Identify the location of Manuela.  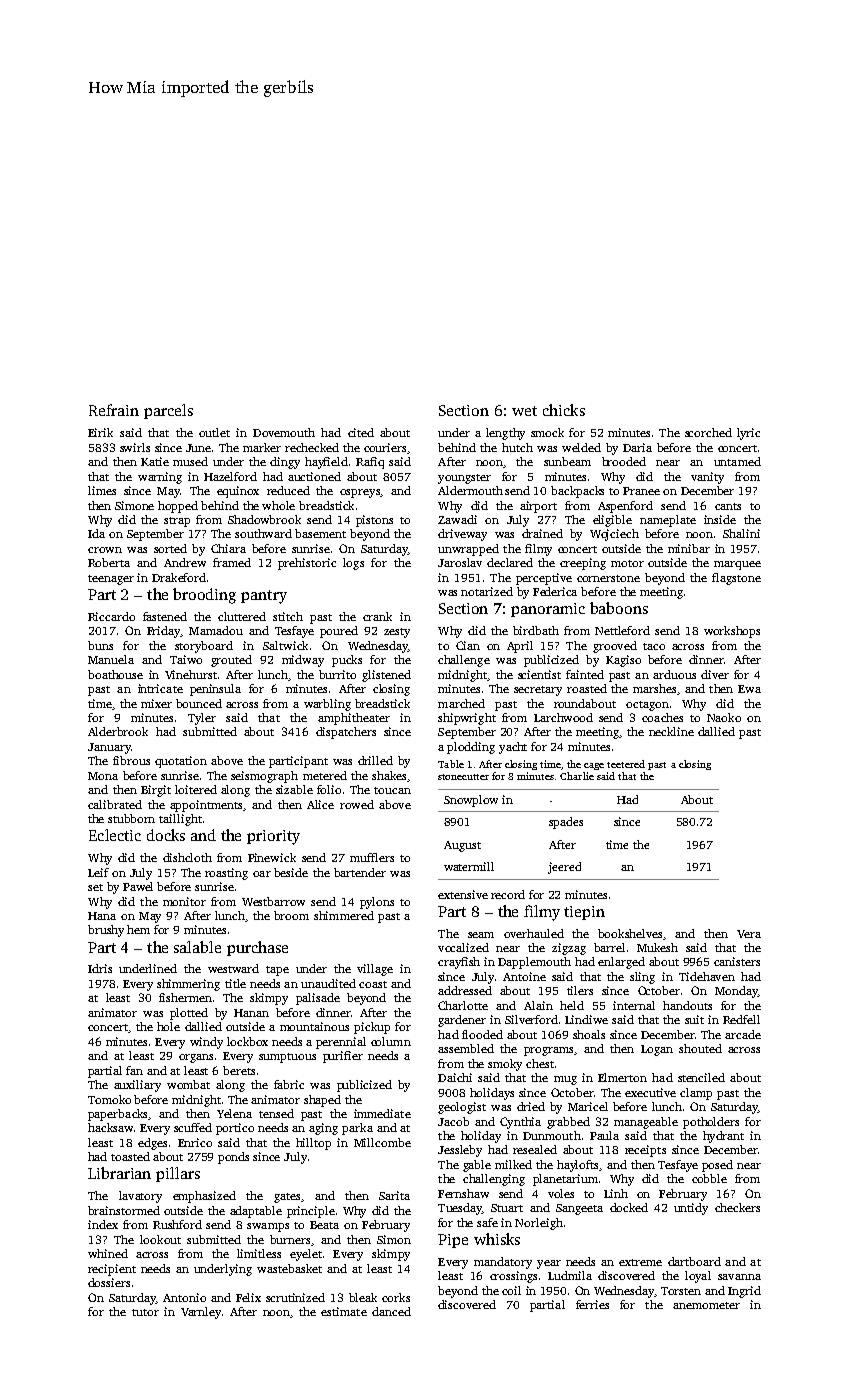
(111, 659).
